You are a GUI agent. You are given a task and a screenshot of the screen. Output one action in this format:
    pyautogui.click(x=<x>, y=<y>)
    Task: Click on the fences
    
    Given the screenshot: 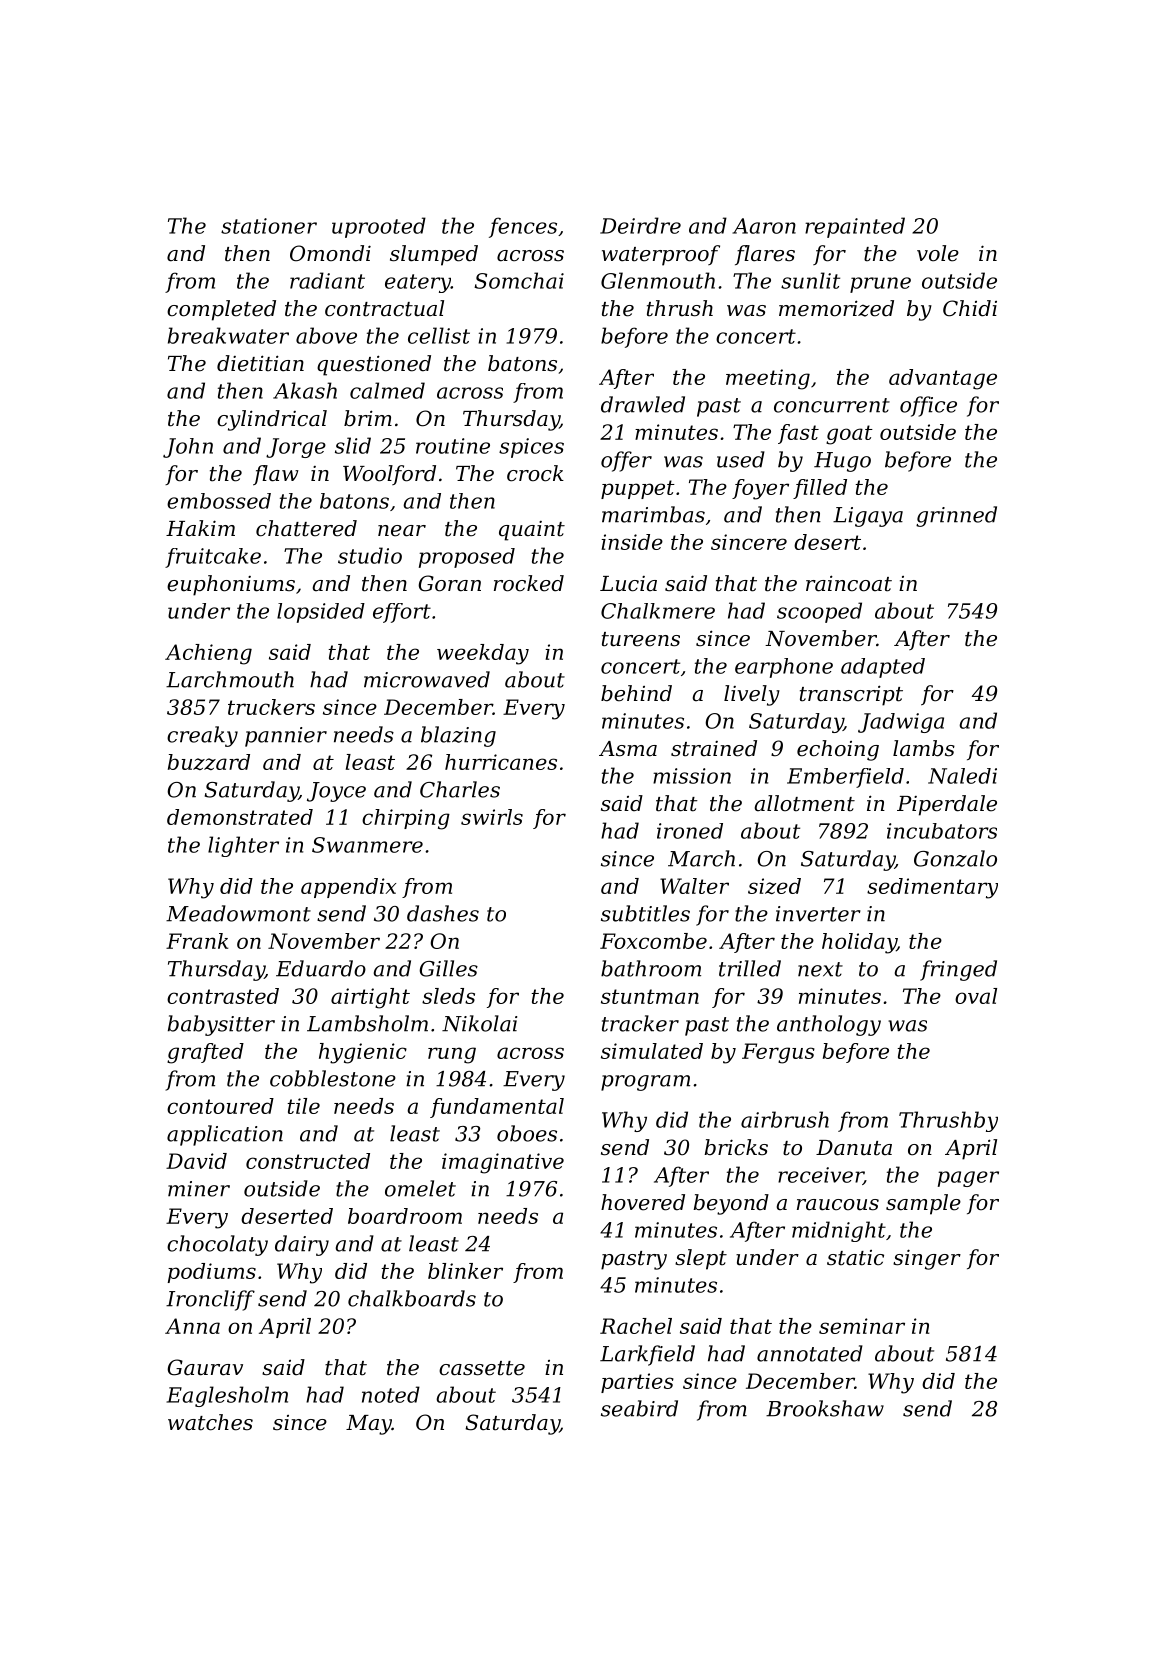 What is the action you would take?
    pyautogui.click(x=523, y=227)
